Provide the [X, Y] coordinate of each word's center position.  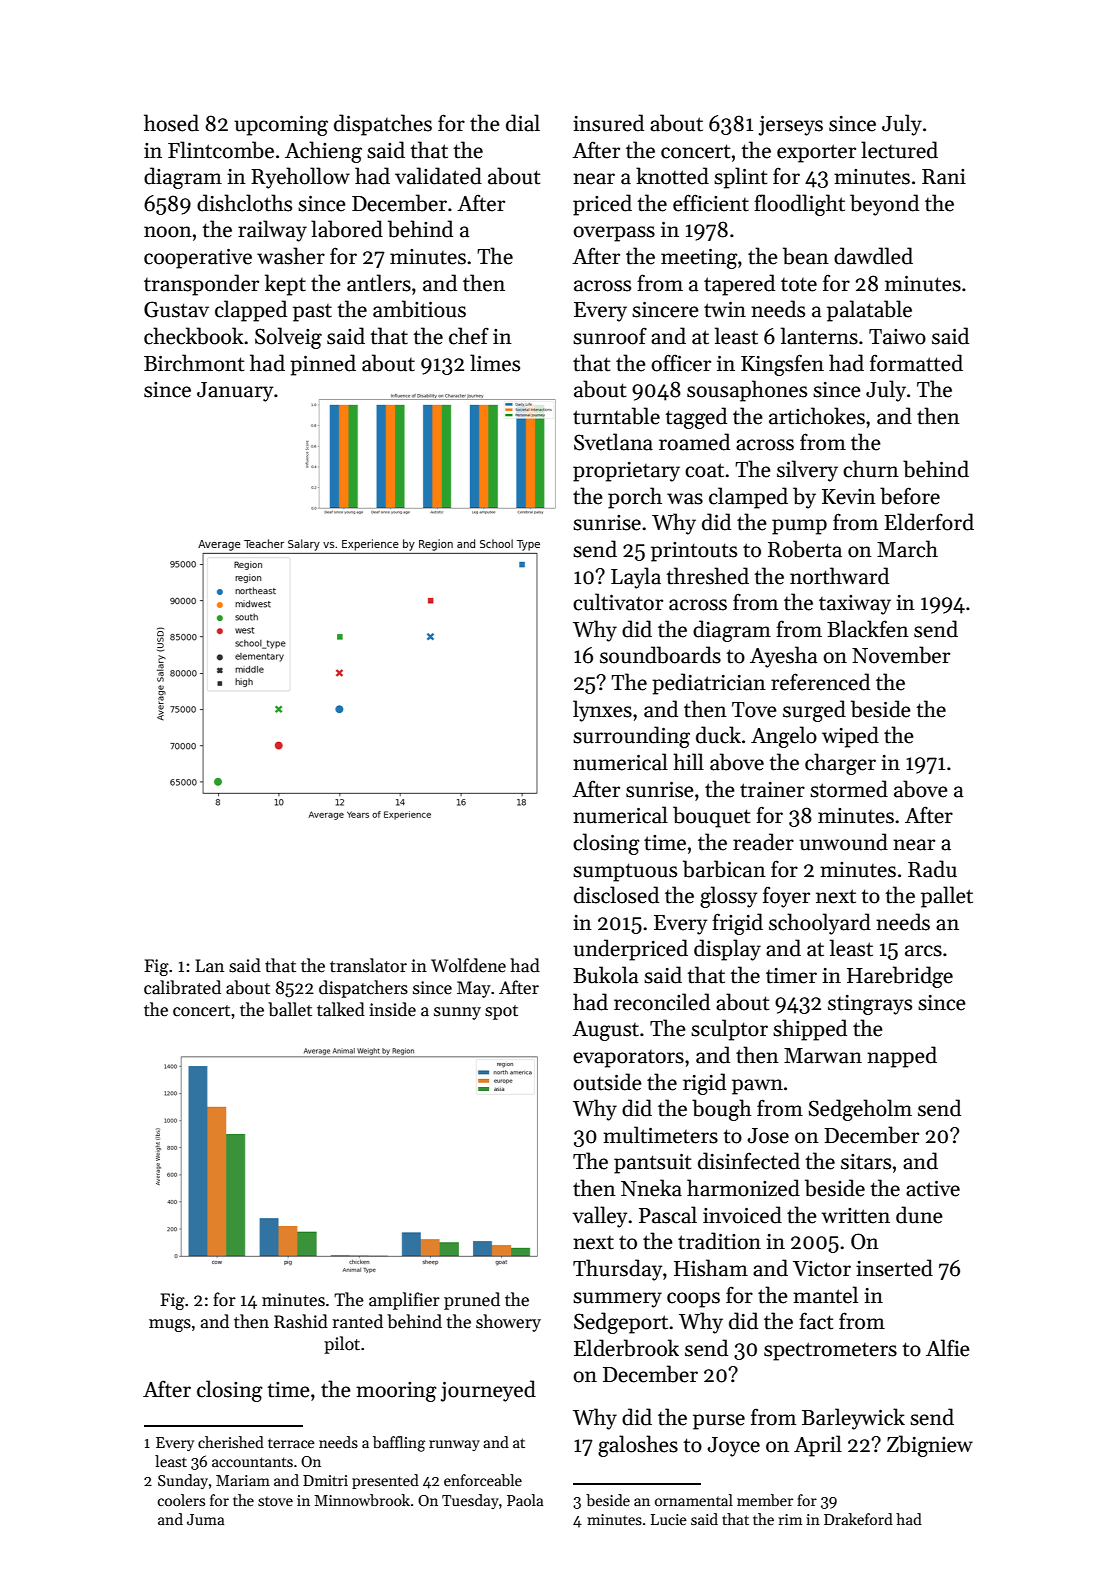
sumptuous [625, 872]
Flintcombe [221, 150]
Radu [932, 869]
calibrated [182, 987]
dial [523, 123]
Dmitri [325, 1480]
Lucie [669, 1519]
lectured [899, 150]
